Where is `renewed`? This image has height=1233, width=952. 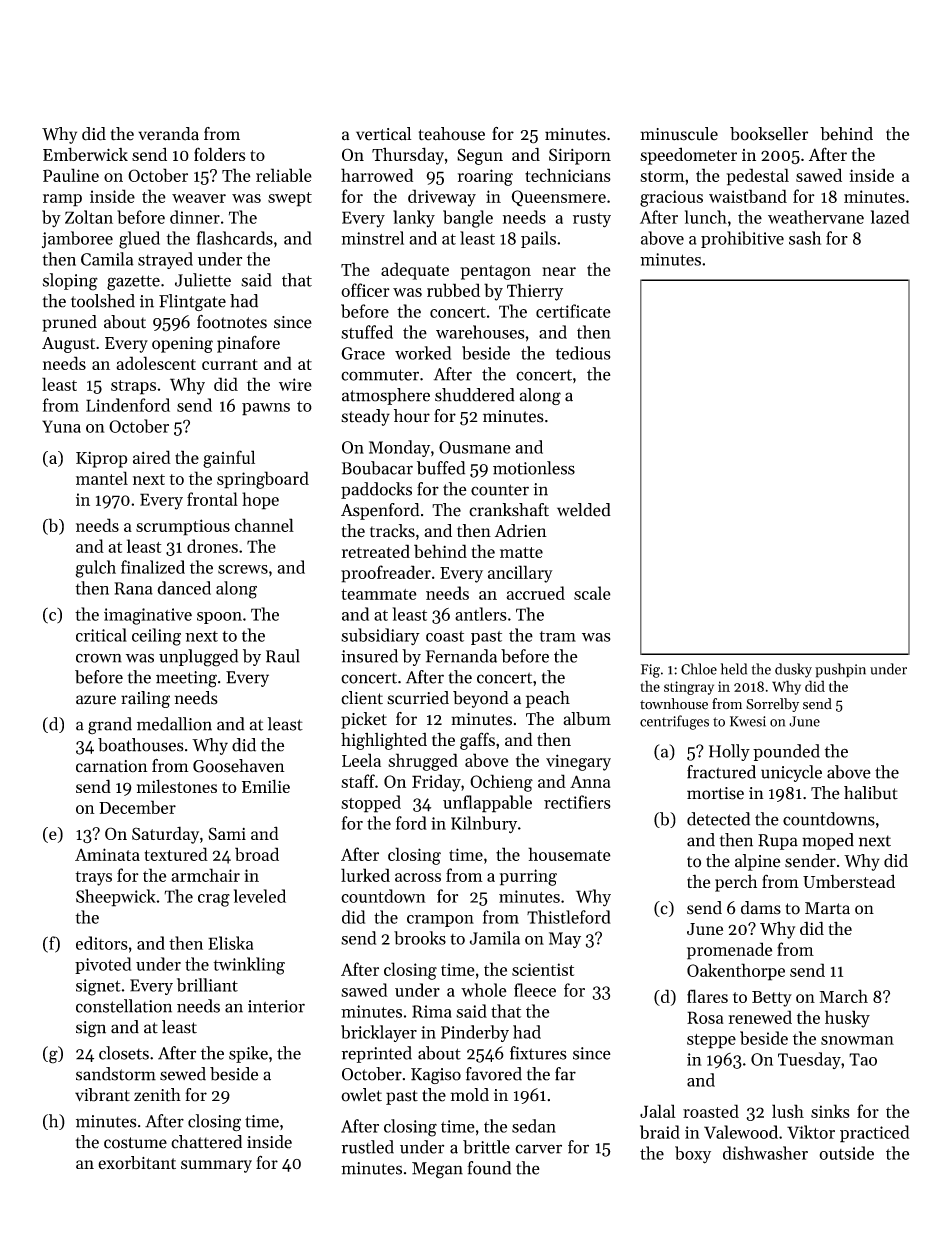
renewed is located at coordinates (760, 1017).
